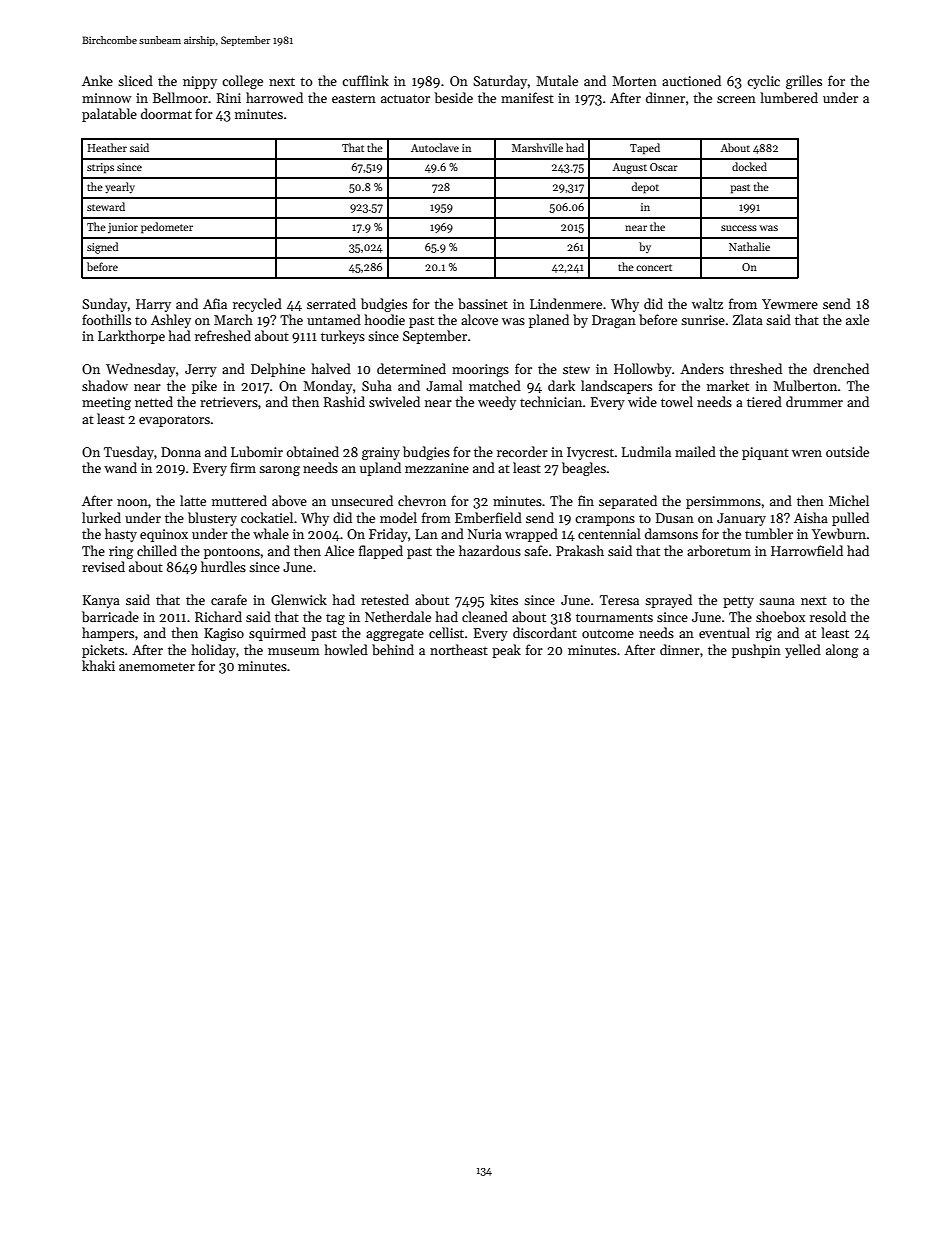 Image resolution: width=952 pixels, height=1233 pixels. Describe the element at coordinates (522, 451) in the image. I see `recorder` at that location.
